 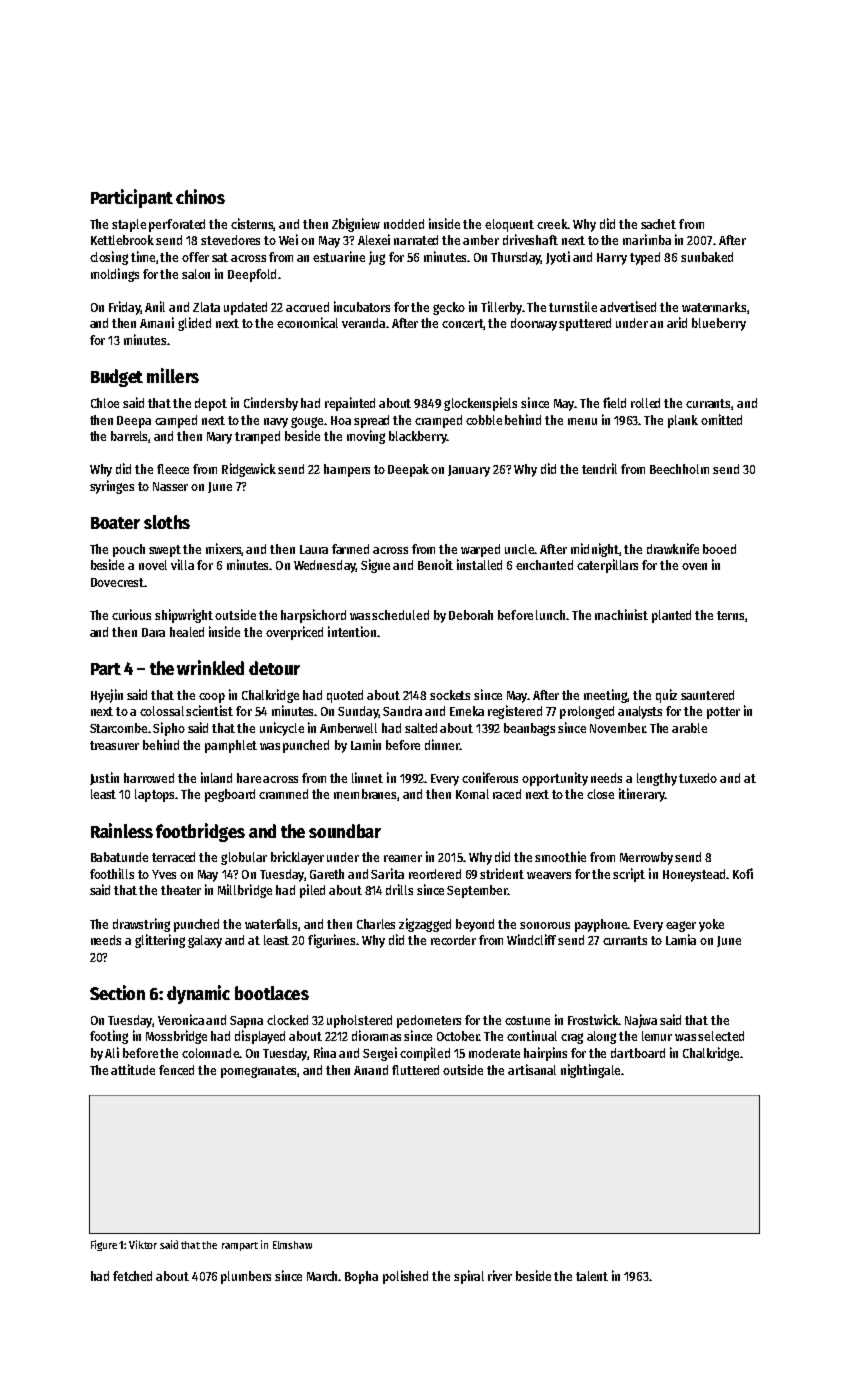 What do you see at coordinates (500, 1275) in the screenshot?
I see `river` at bounding box center [500, 1275].
